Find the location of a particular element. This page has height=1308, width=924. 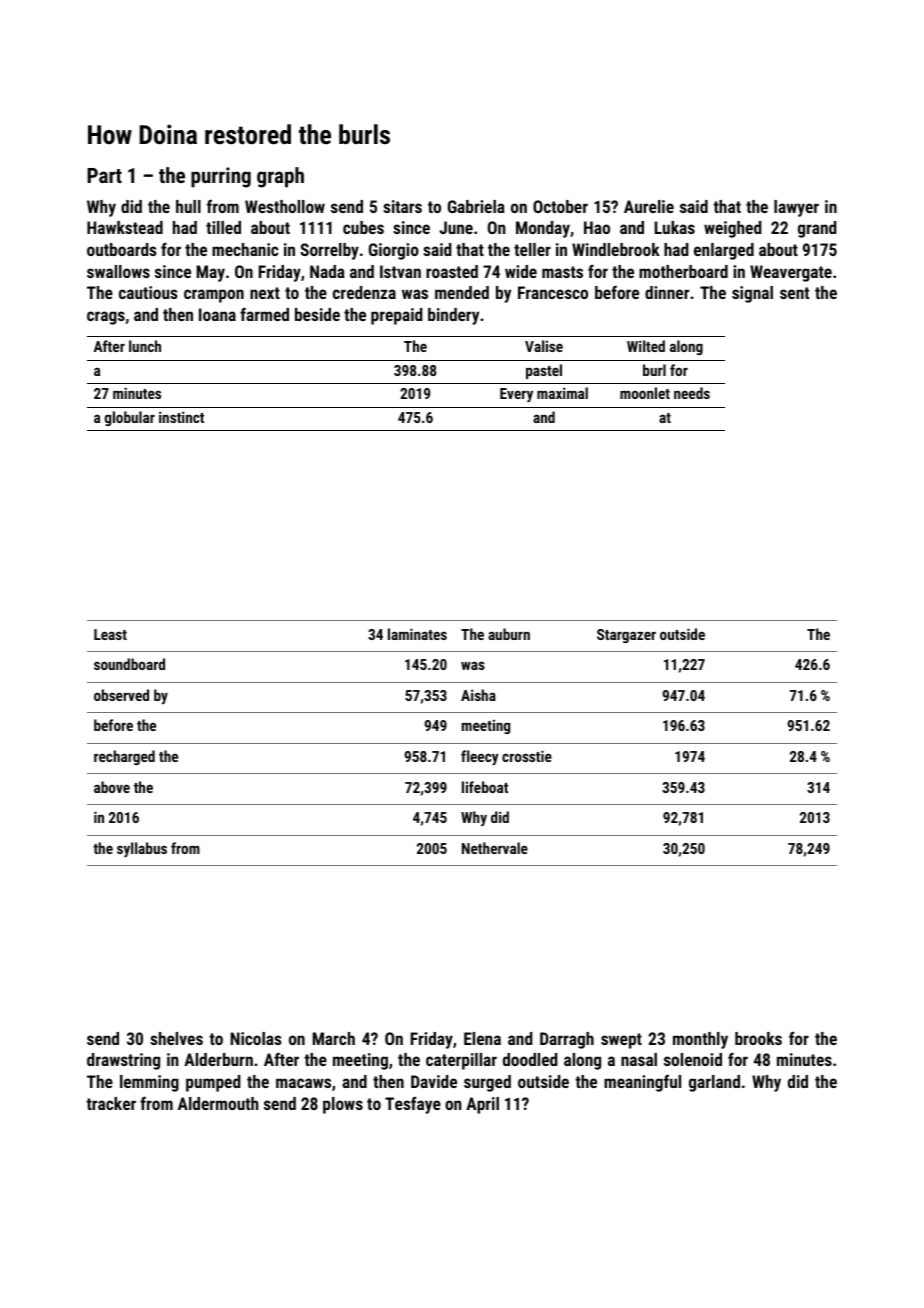

observed is located at coordinates (121, 695).
